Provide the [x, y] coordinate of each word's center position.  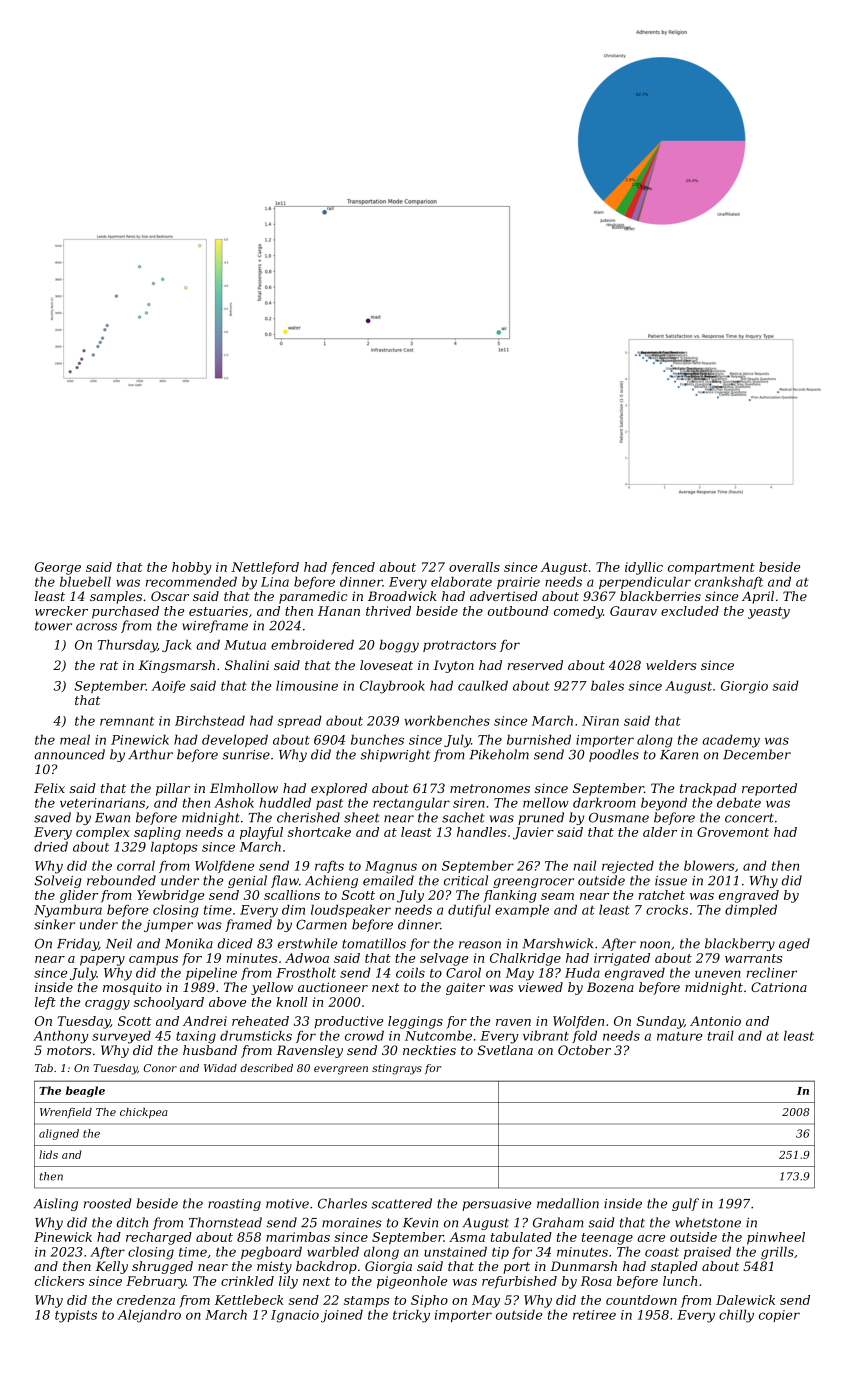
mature [679, 1036]
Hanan [339, 611]
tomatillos [374, 943]
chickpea [144, 1113]
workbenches [447, 720]
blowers [709, 865]
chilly [736, 1316]
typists [76, 1316]
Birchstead [210, 720]
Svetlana [505, 1050]
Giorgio [744, 687]
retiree [594, 1315]
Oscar [170, 596]
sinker [54, 924]
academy [731, 741]
